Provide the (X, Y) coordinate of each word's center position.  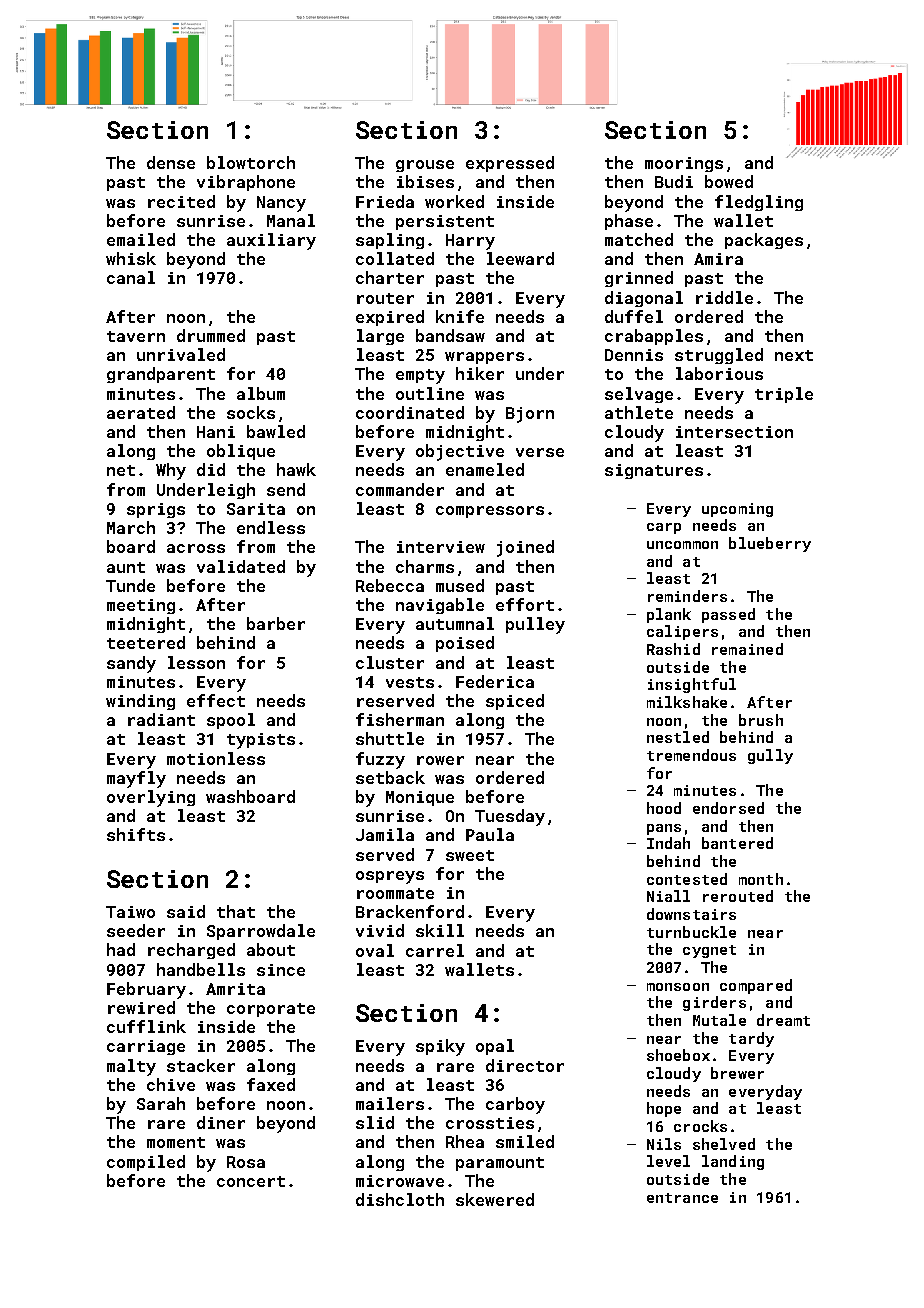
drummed (211, 335)
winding (140, 702)
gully (770, 756)
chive (171, 1084)
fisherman (400, 719)
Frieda (385, 201)
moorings (684, 164)
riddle (724, 297)
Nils (664, 1144)
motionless (216, 758)
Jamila (385, 834)
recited (181, 201)
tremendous (691, 755)
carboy (515, 1105)
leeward (520, 258)
